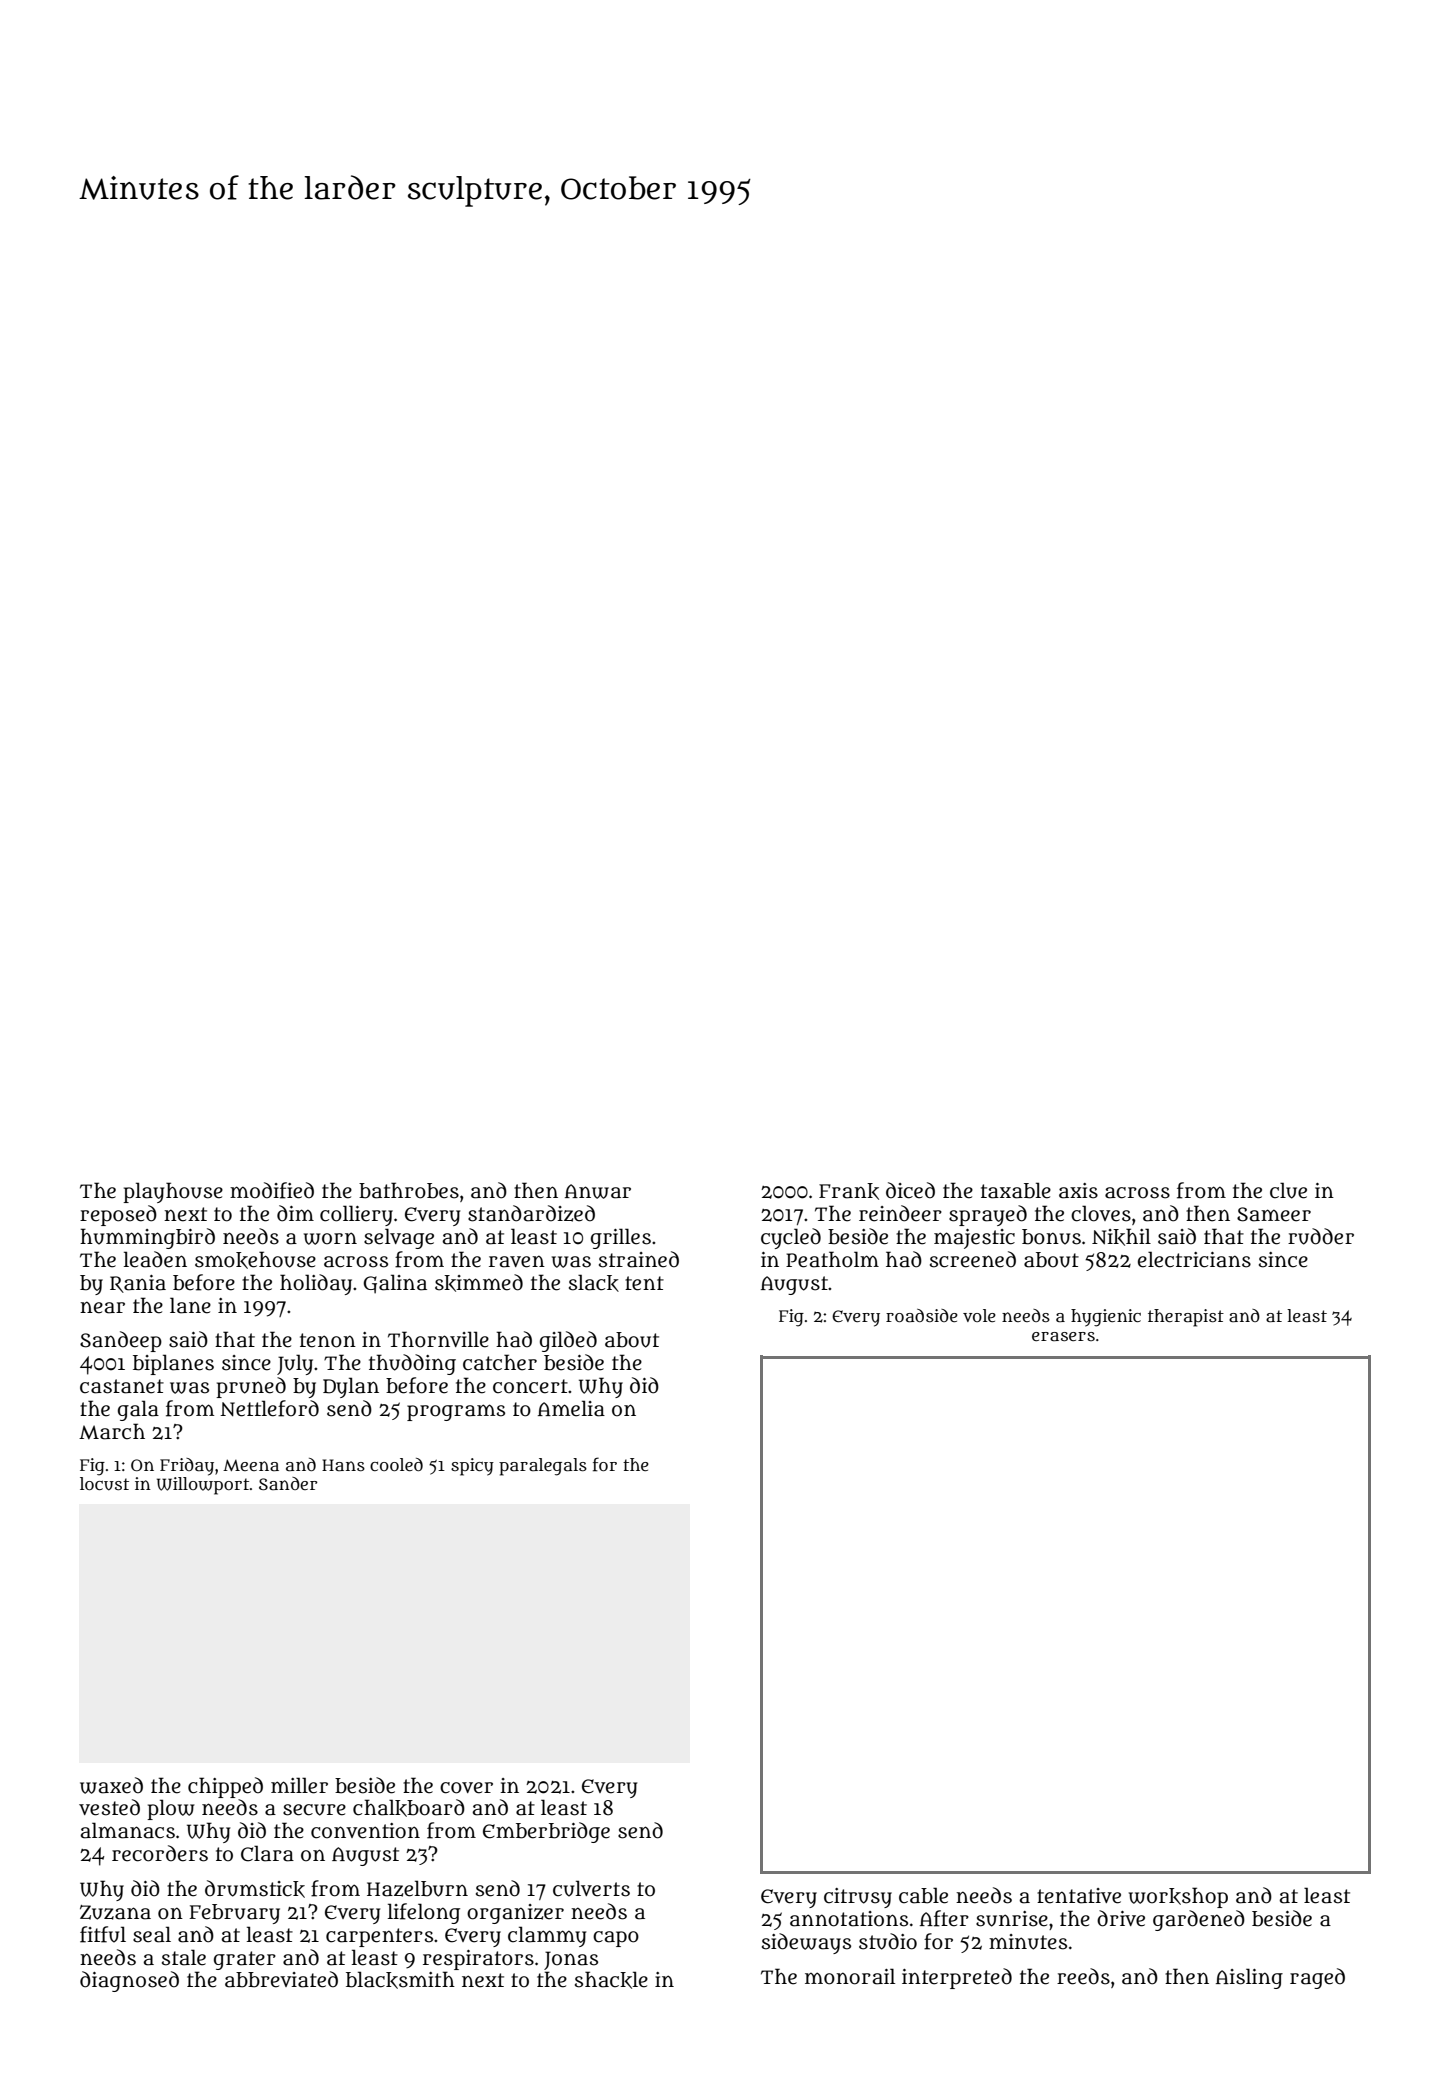  Describe the element at coordinates (849, 1191) in the screenshot. I see `Frank` at that location.
